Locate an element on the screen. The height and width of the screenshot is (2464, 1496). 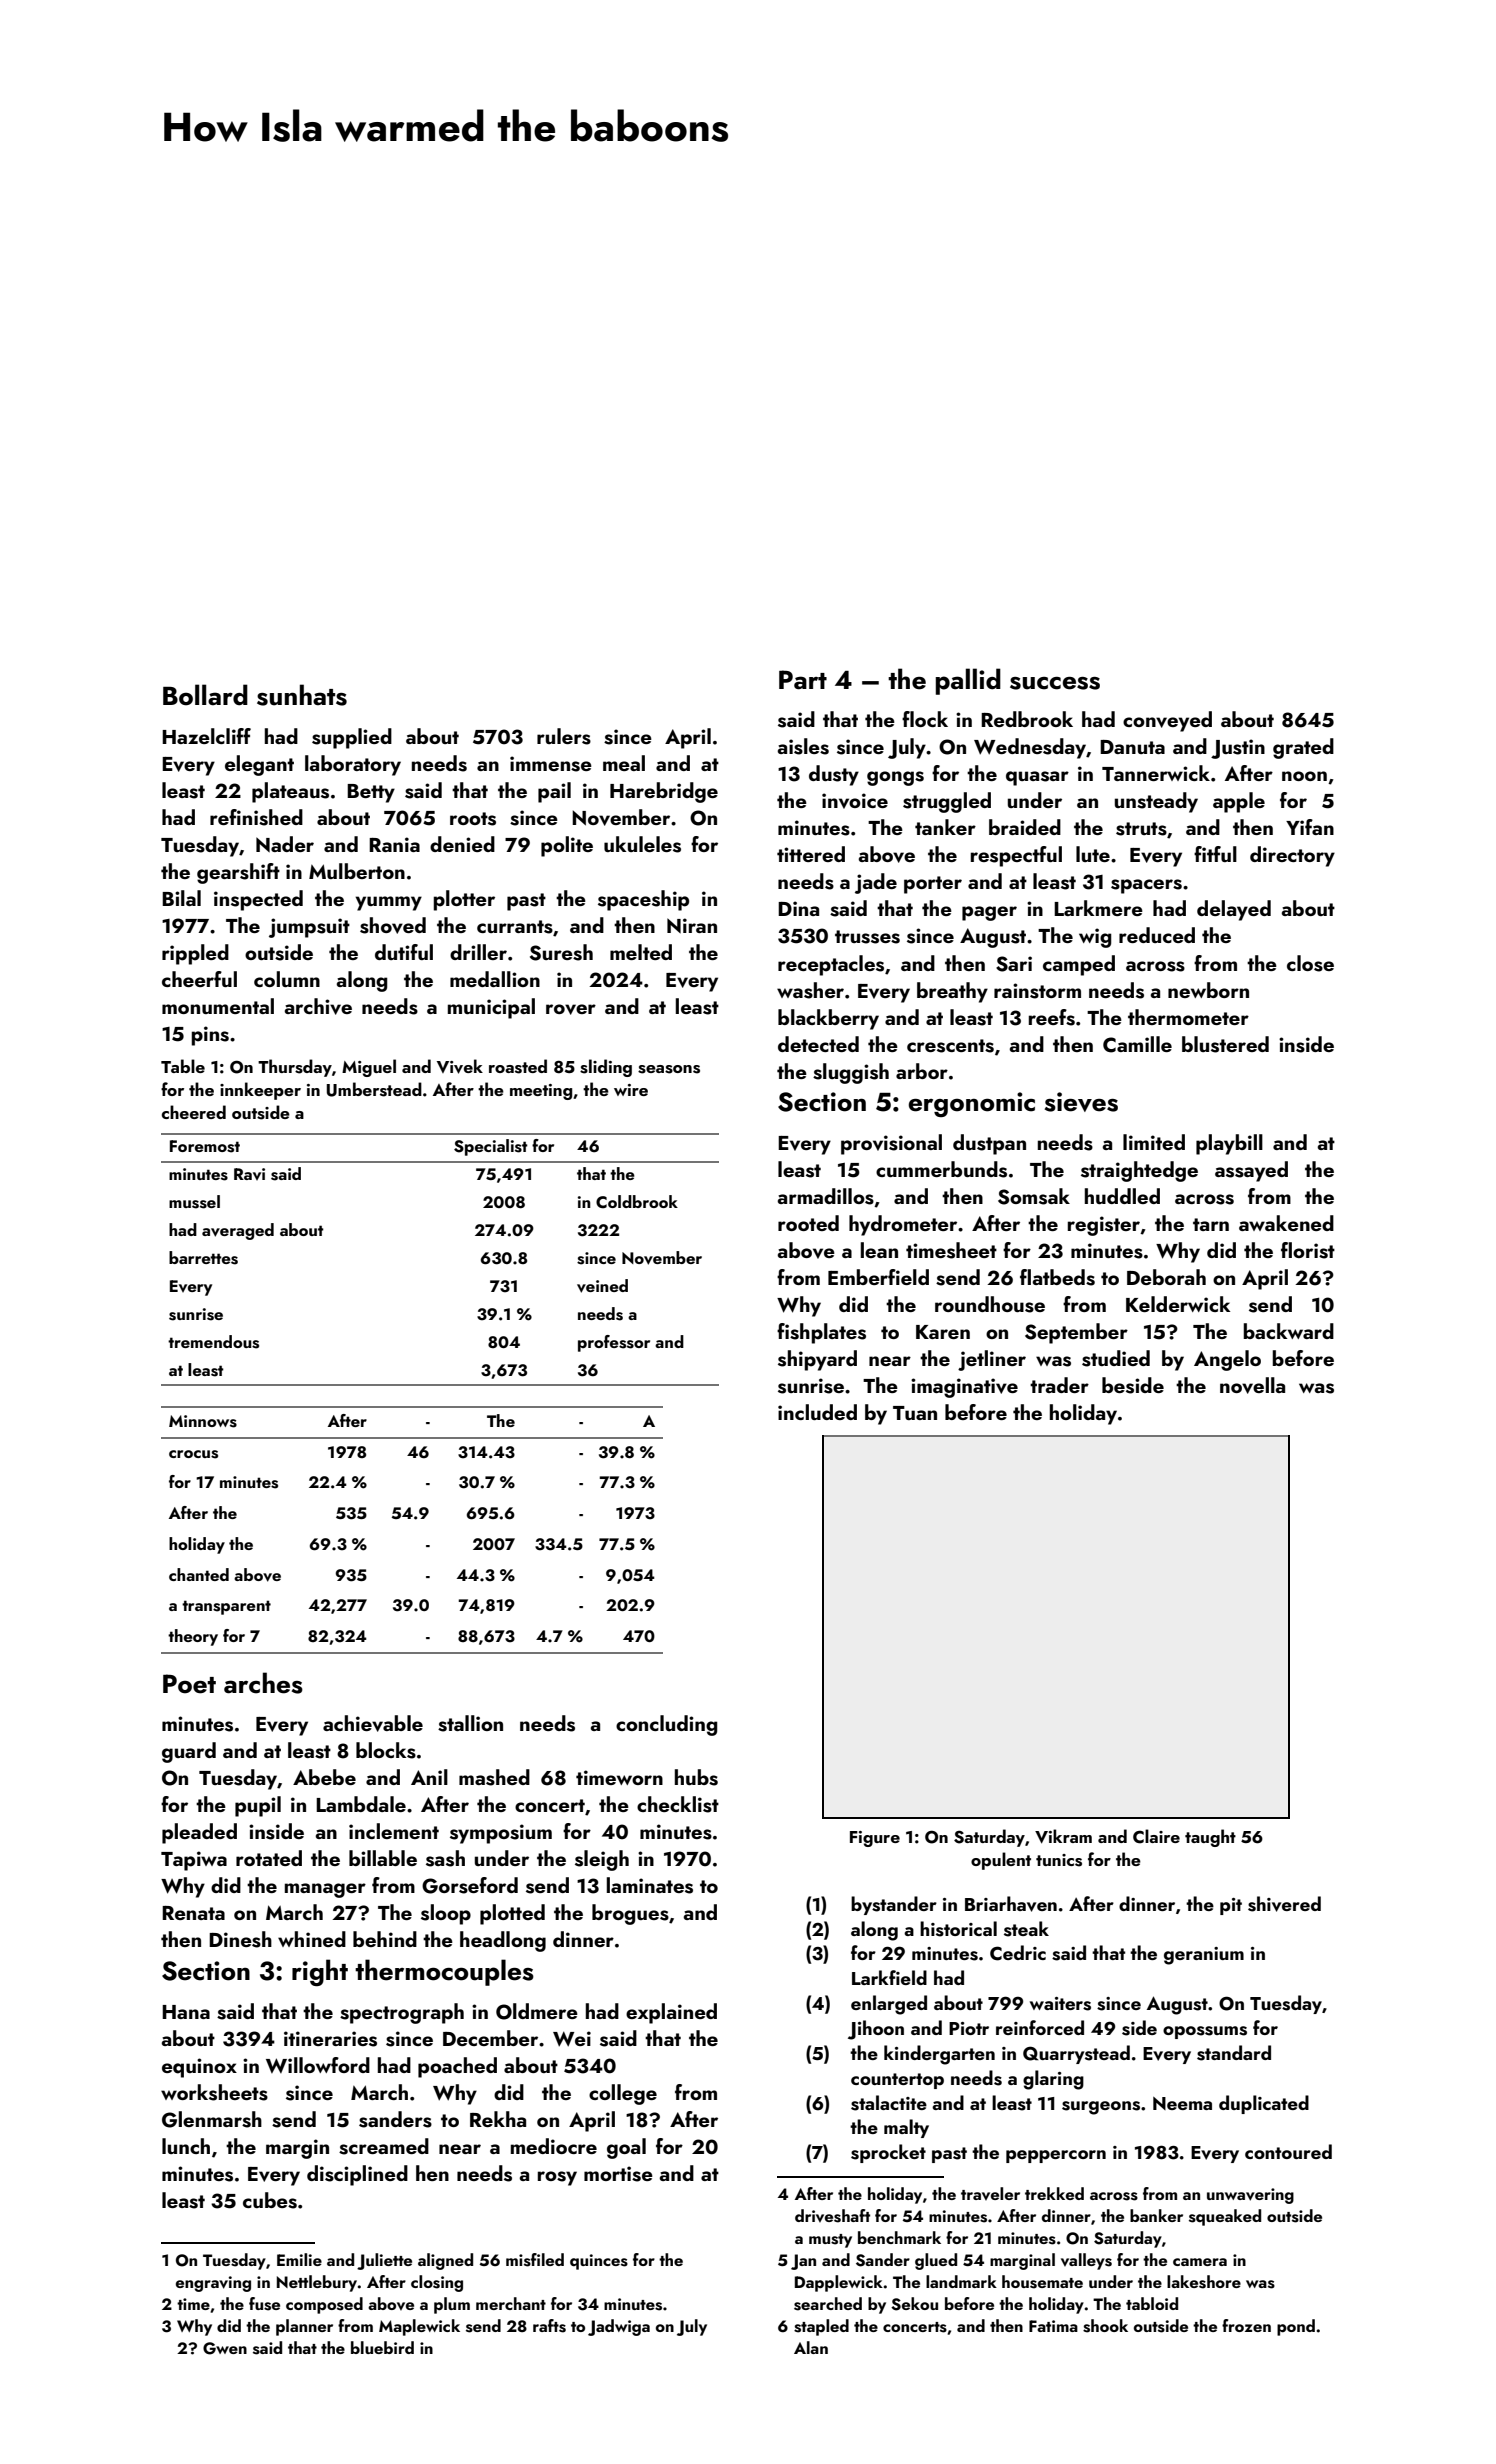
meal is located at coordinates (624, 763).
